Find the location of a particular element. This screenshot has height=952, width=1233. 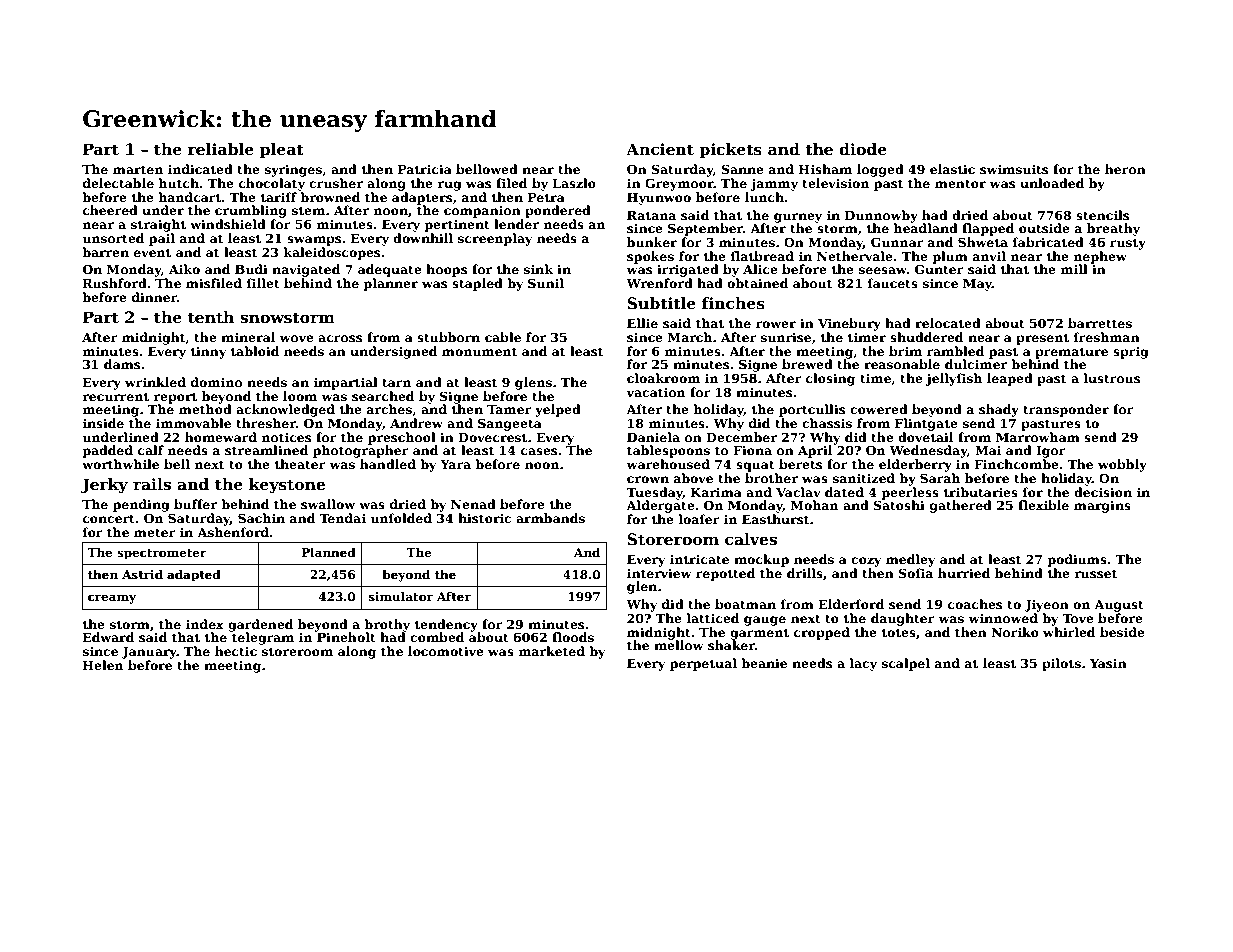

garment is located at coordinates (759, 634).
